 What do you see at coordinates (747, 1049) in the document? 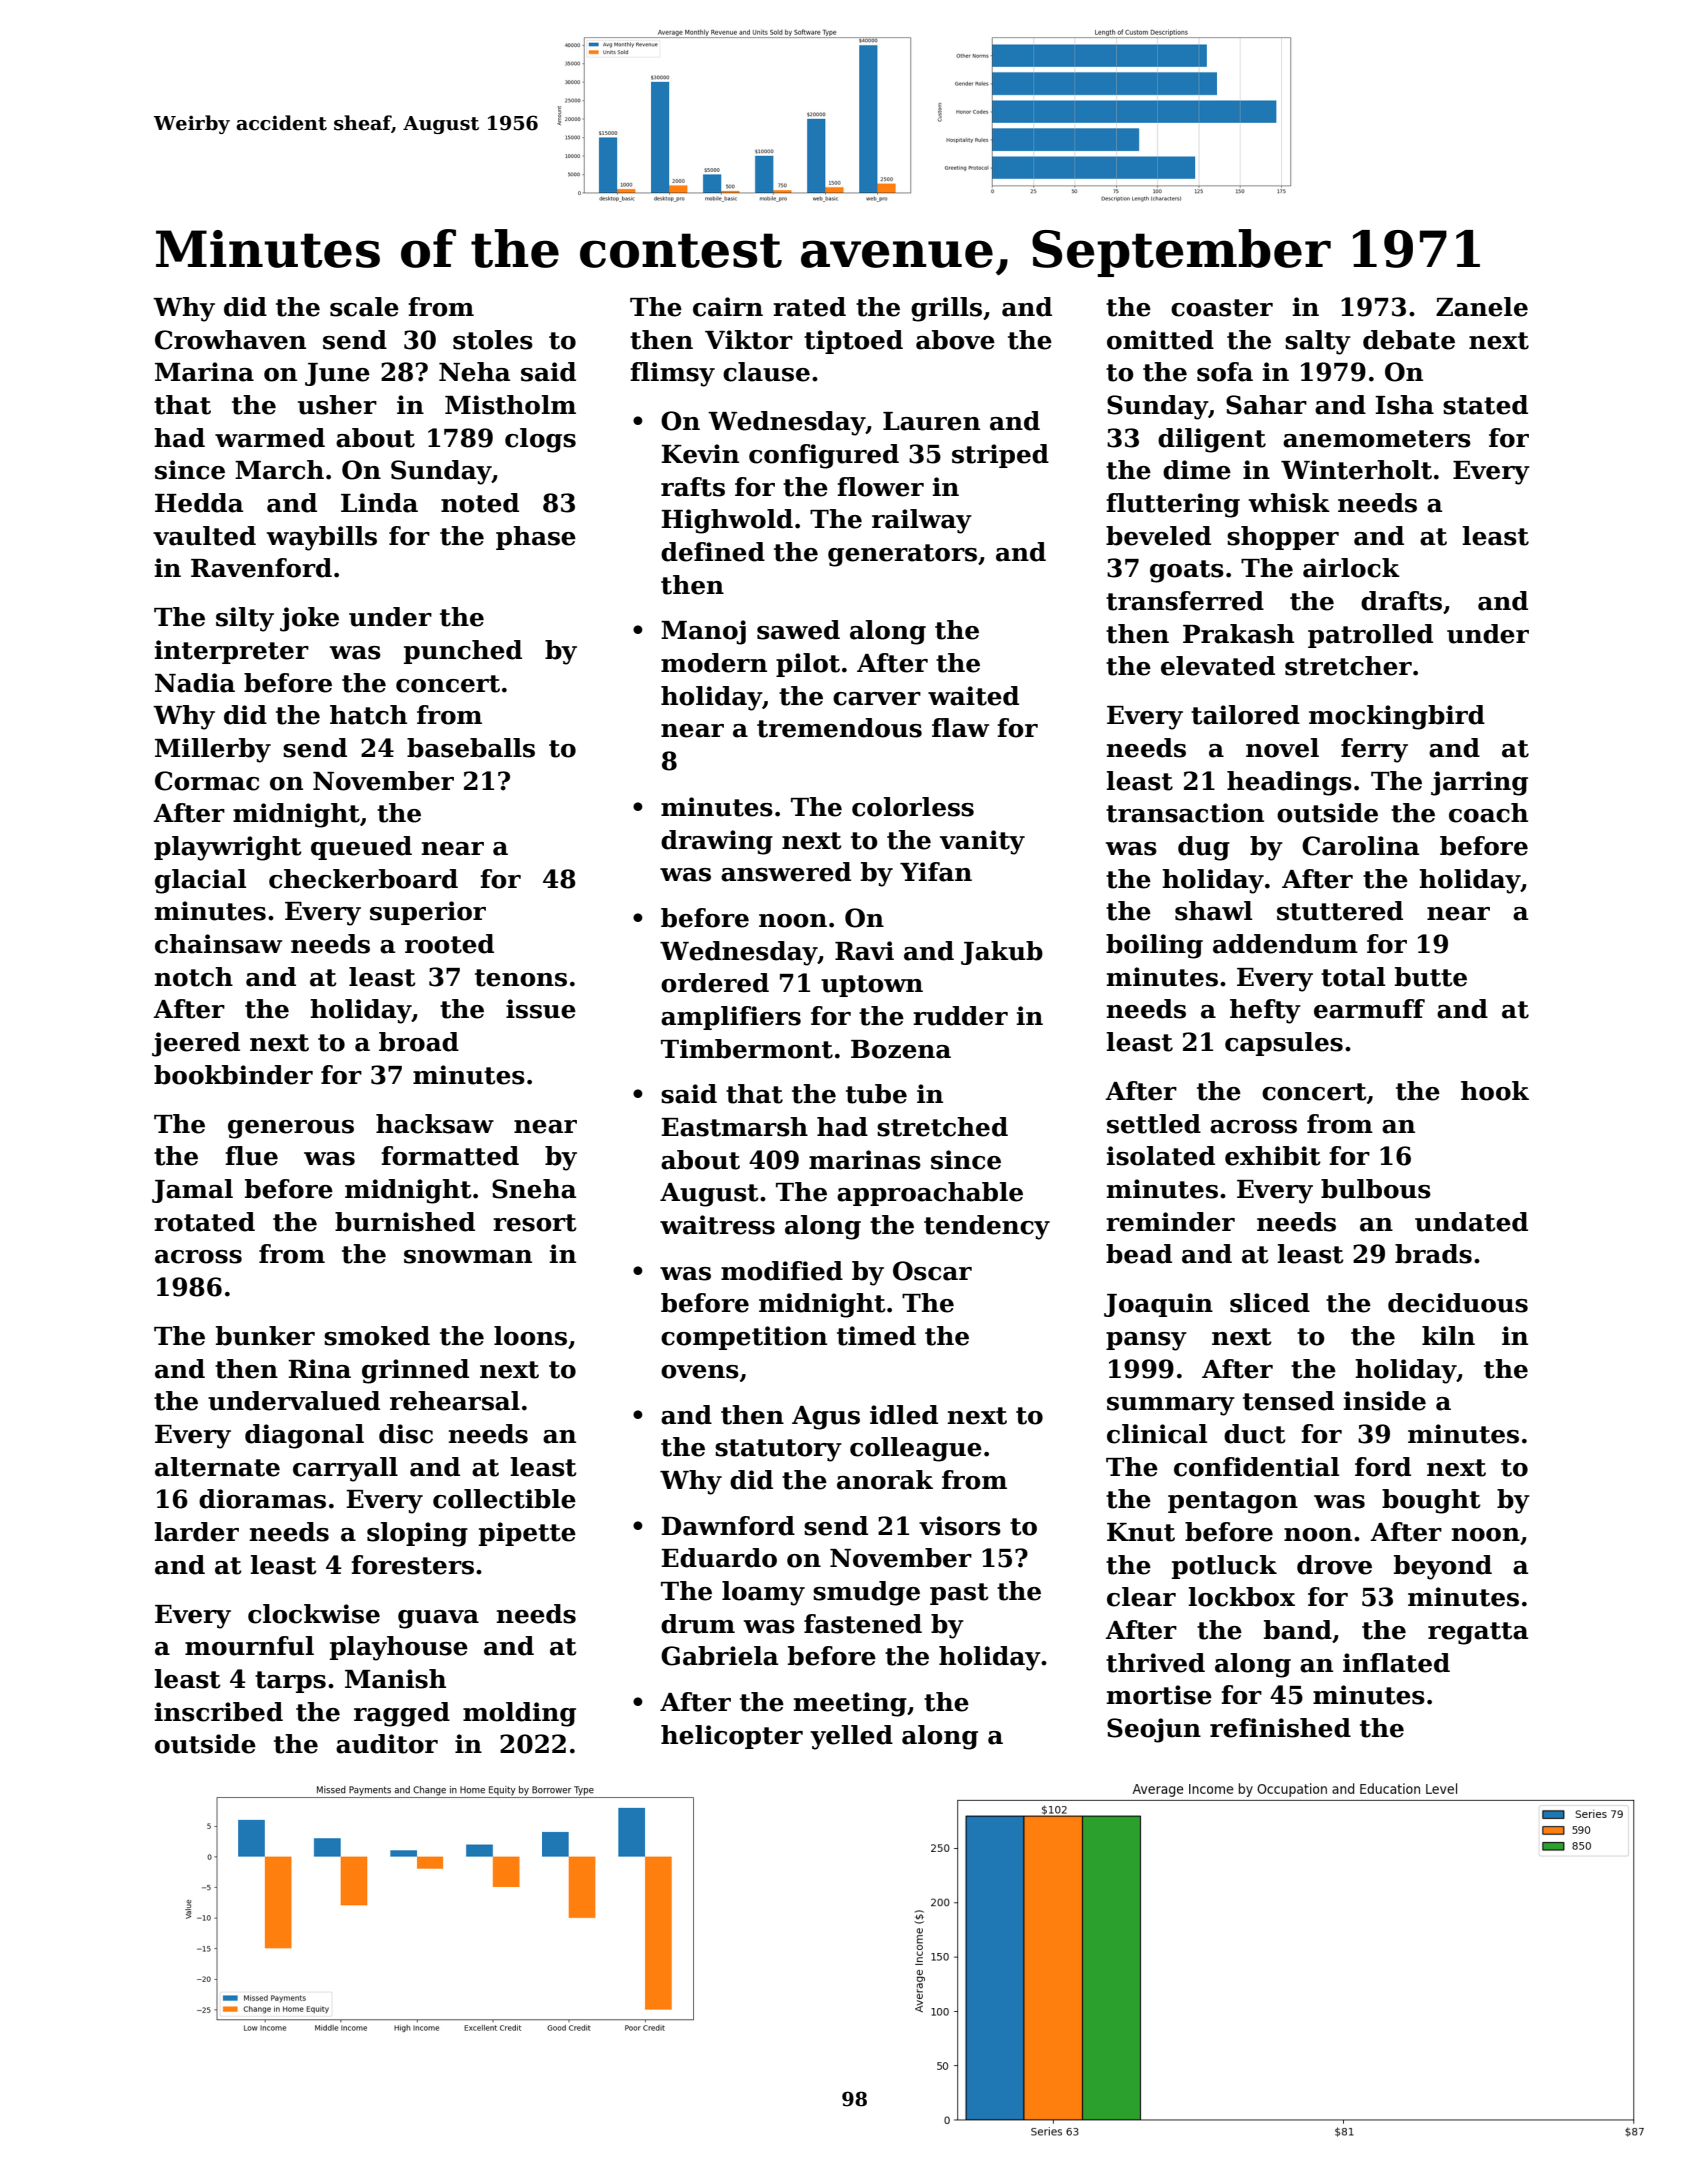
I see `Timbermont` at bounding box center [747, 1049].
